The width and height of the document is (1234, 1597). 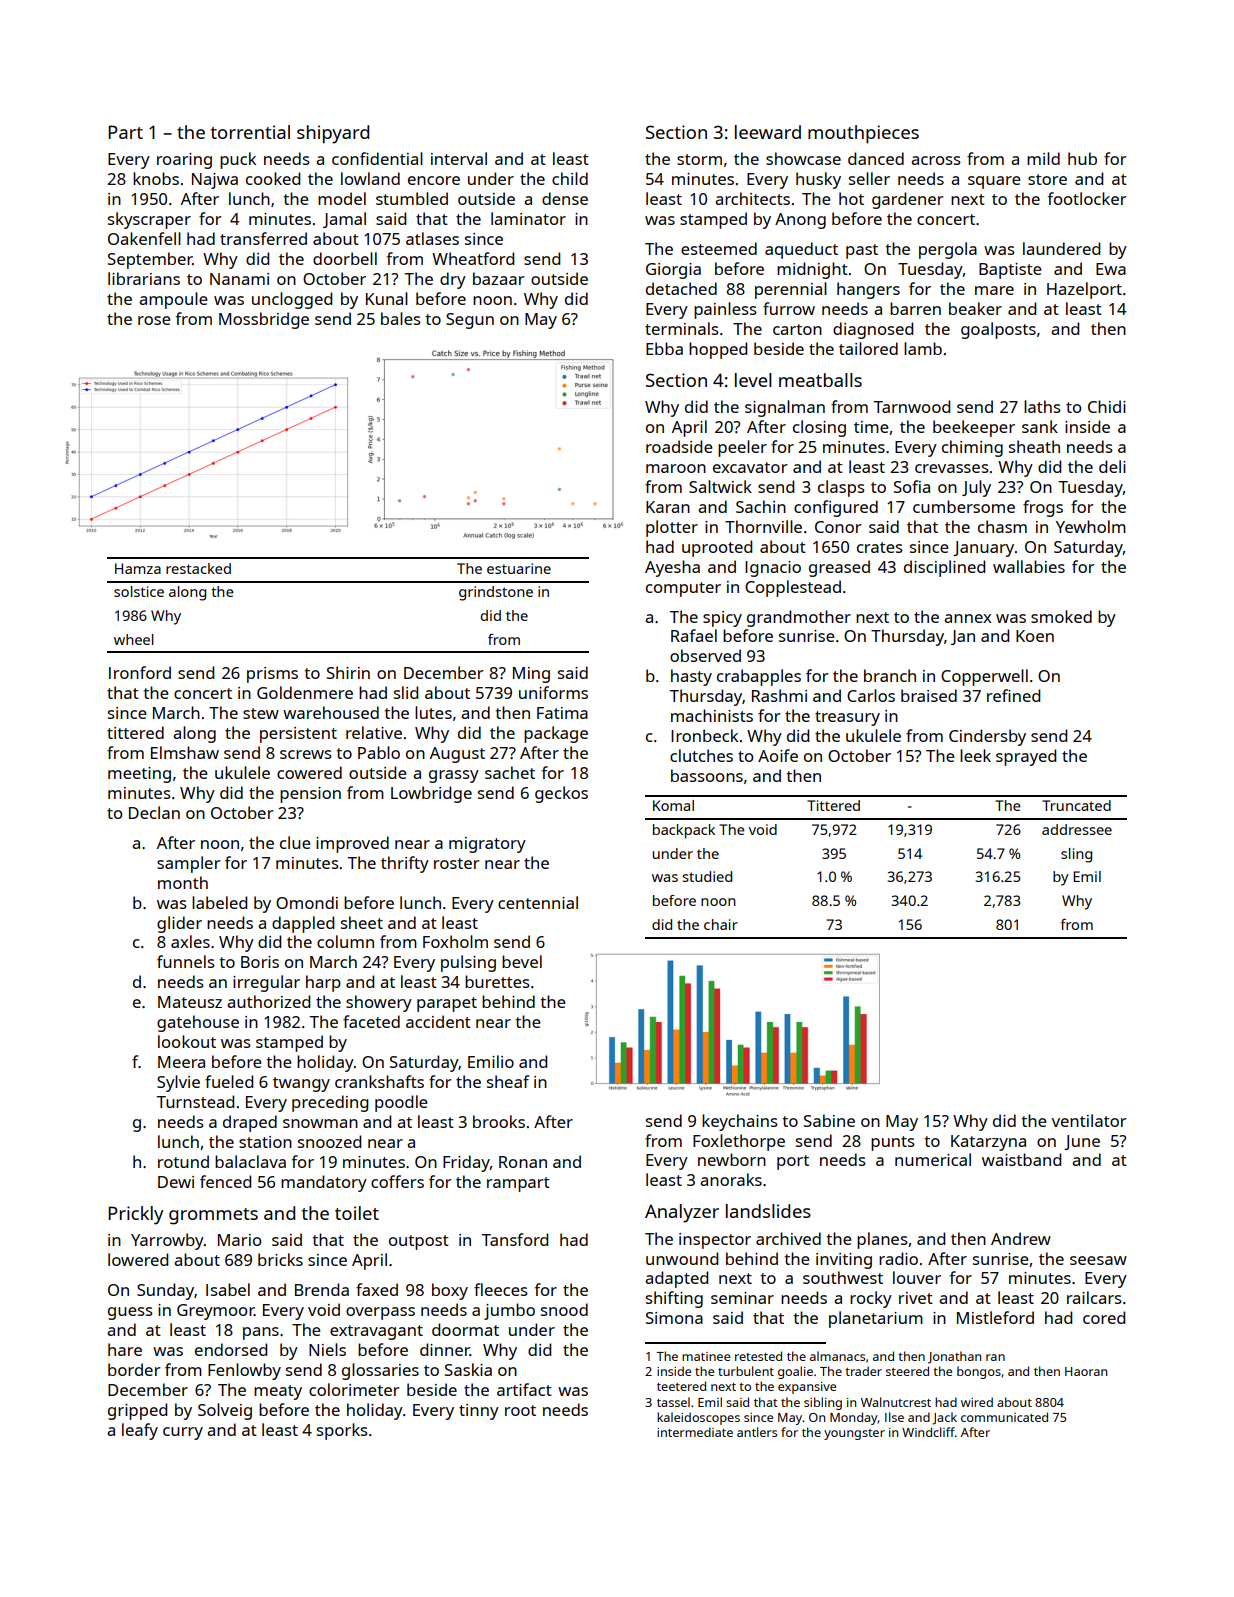 I want to click on Thornville, so click(x=763, y=526).
